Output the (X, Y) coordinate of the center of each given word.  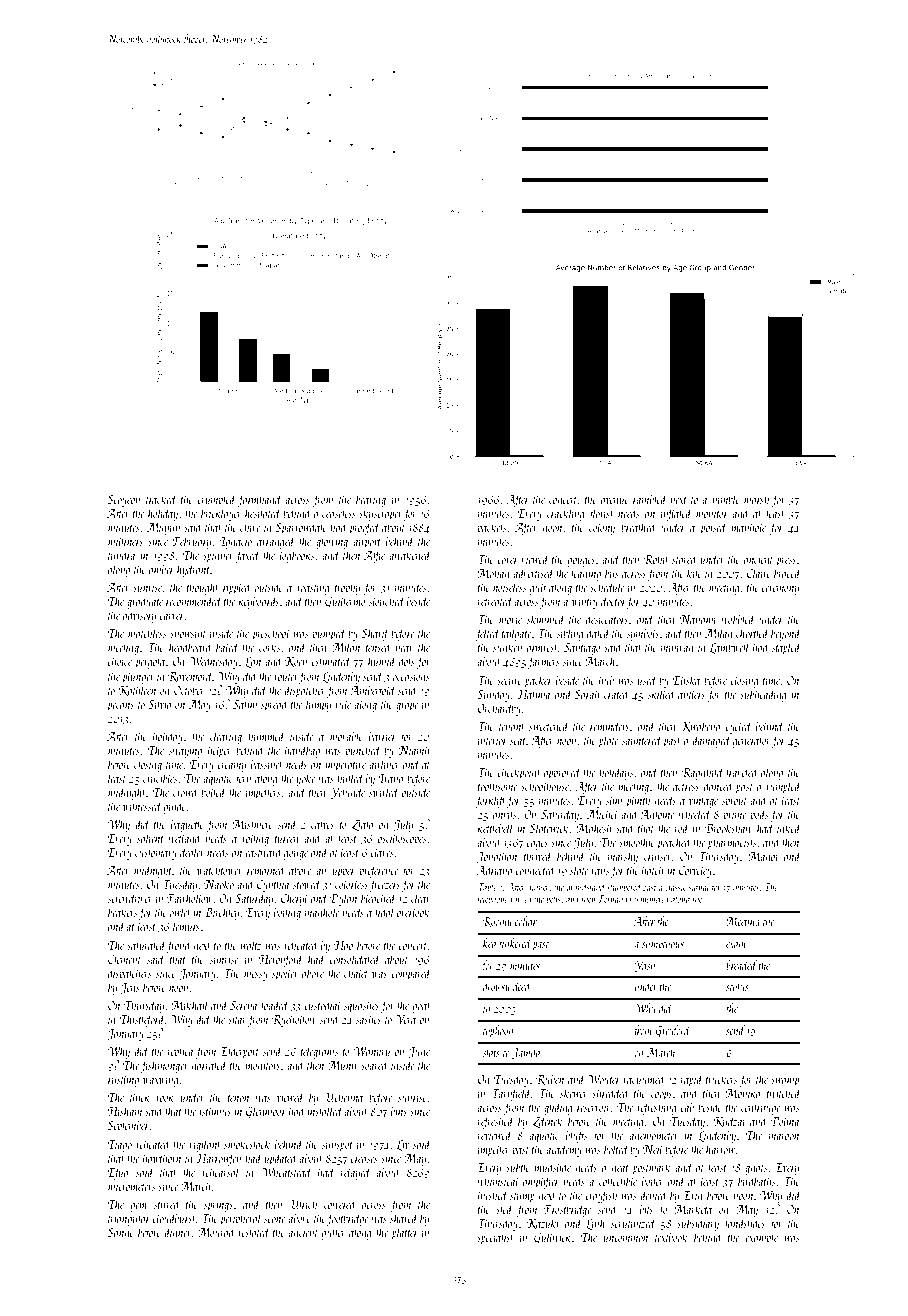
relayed (356, 1173)
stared (685, 558)
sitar (237, 1019)
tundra (121, 554)
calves (322, 823)
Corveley (695, 871)
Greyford (673, 1031)
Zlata (363, 824)
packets (491, 528)
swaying (185, 752)
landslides (745, 1222)
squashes (361, 1006)
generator (752, 743)
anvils (504, 813)
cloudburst (174, 1217)
